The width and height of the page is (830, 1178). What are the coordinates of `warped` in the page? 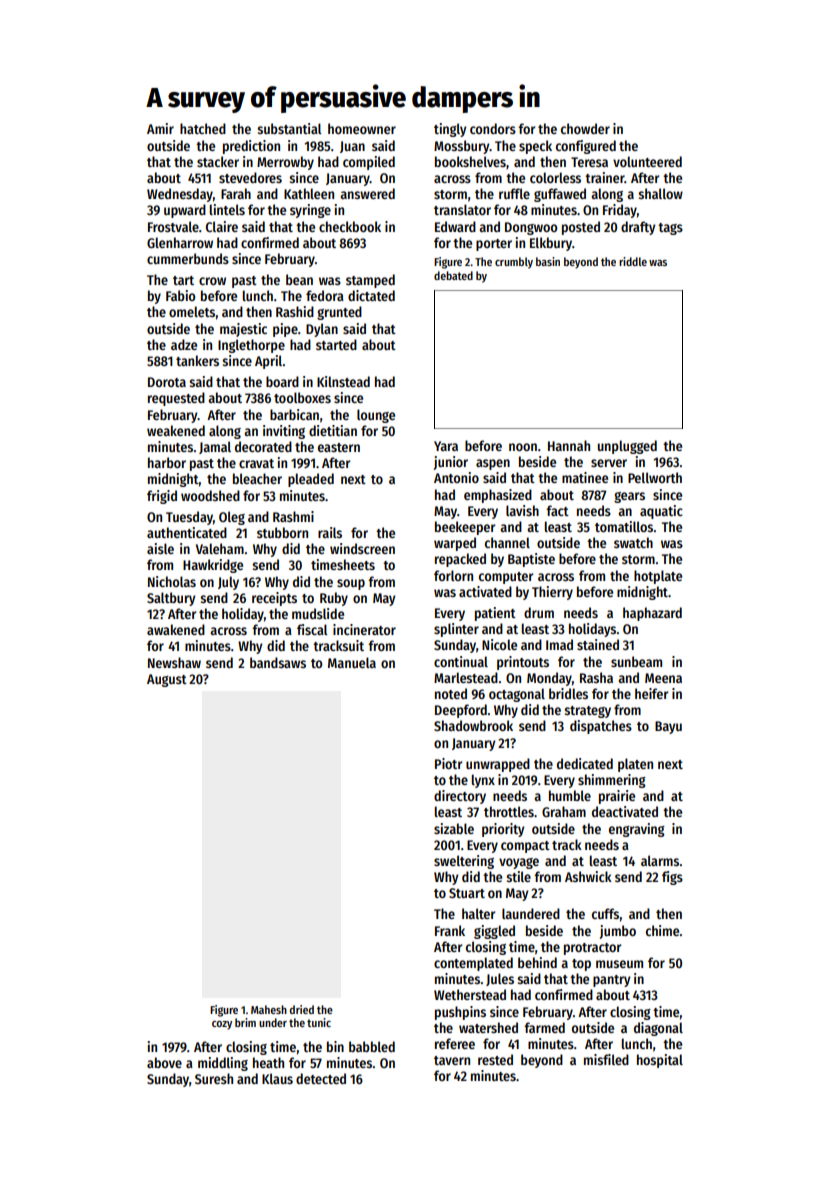 It's located at (455, 544).
